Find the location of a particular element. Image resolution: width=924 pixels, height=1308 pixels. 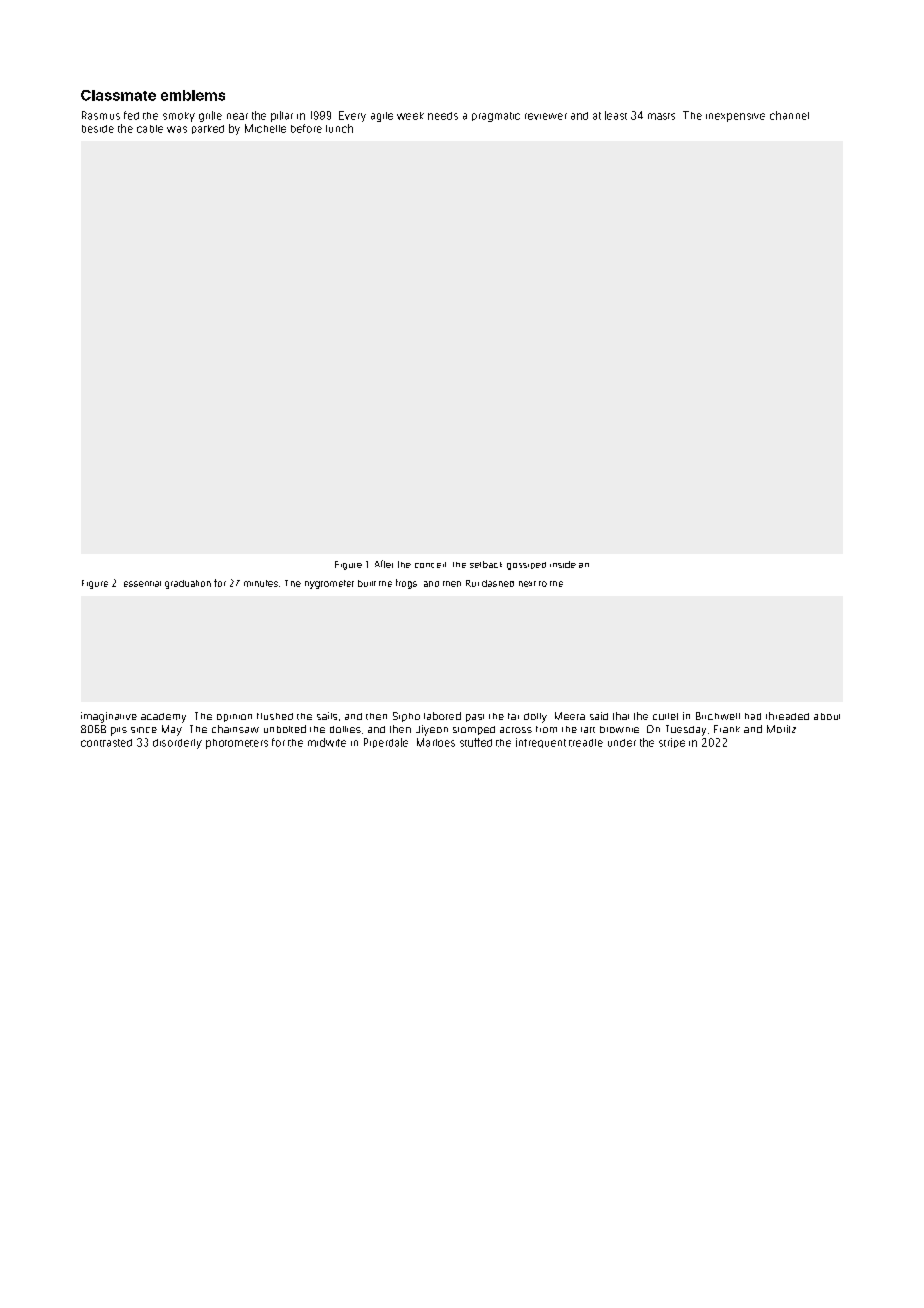

gossiped is located at coordinates (526, 566).
